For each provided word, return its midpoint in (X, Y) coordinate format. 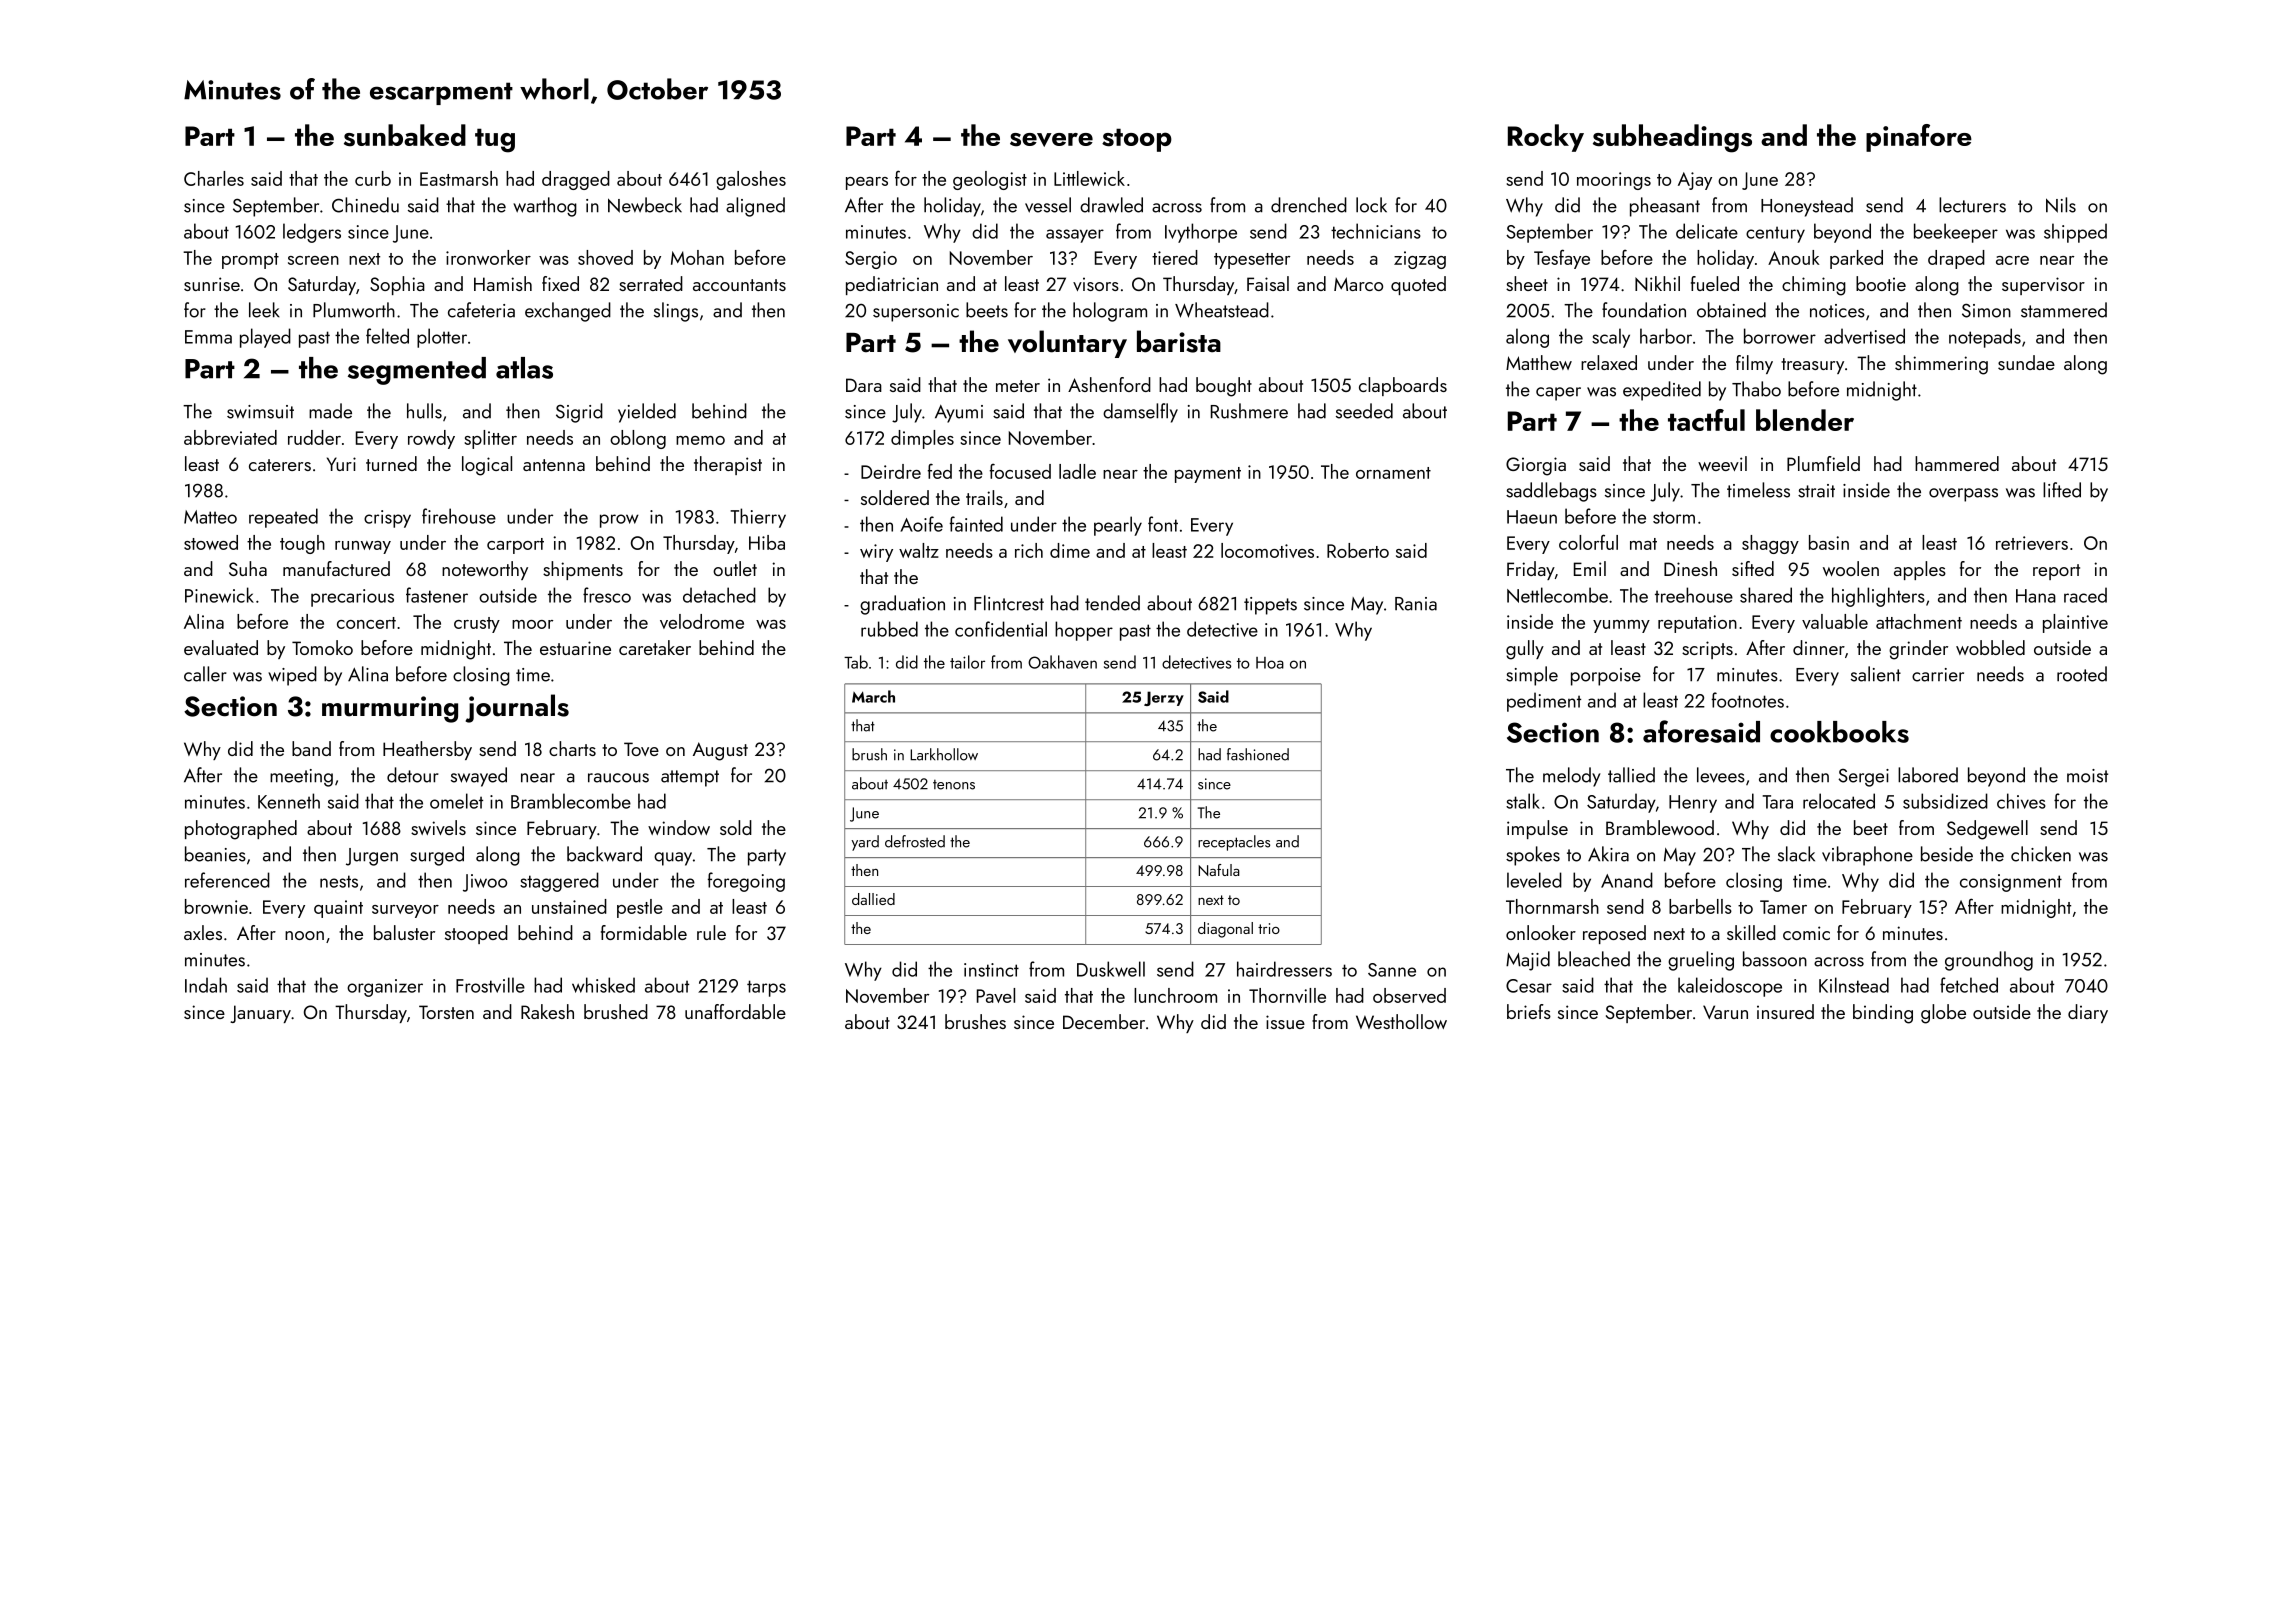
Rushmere (1249, 411)
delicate (1707, 231)
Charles (214, 178)
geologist (990, 180)
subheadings (1672, 138)
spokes (1533, 856)
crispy (387, 519)
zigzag (1420, 260)
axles (203, 932)
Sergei (1863, 778)
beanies (215, 854)
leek (264, 310)
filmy (1754, 364)
